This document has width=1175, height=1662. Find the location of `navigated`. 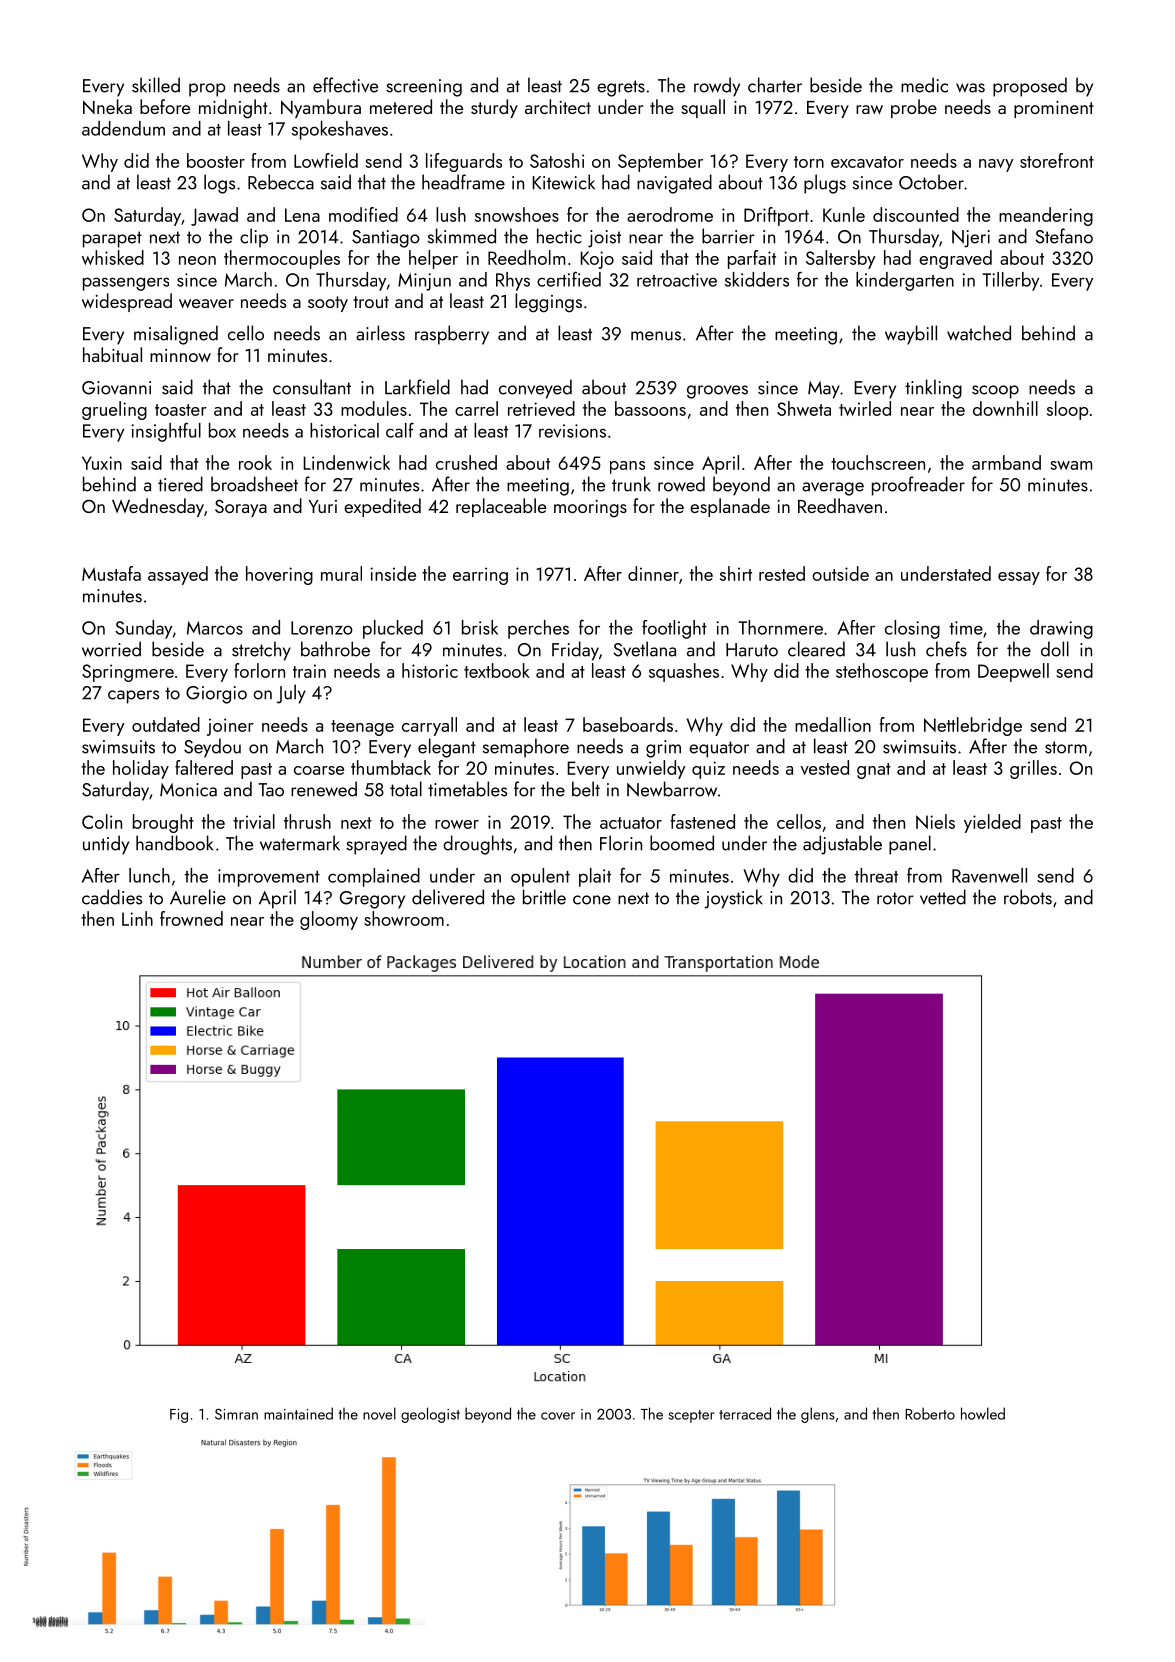

navigated is located at coordinates (674, 184).
